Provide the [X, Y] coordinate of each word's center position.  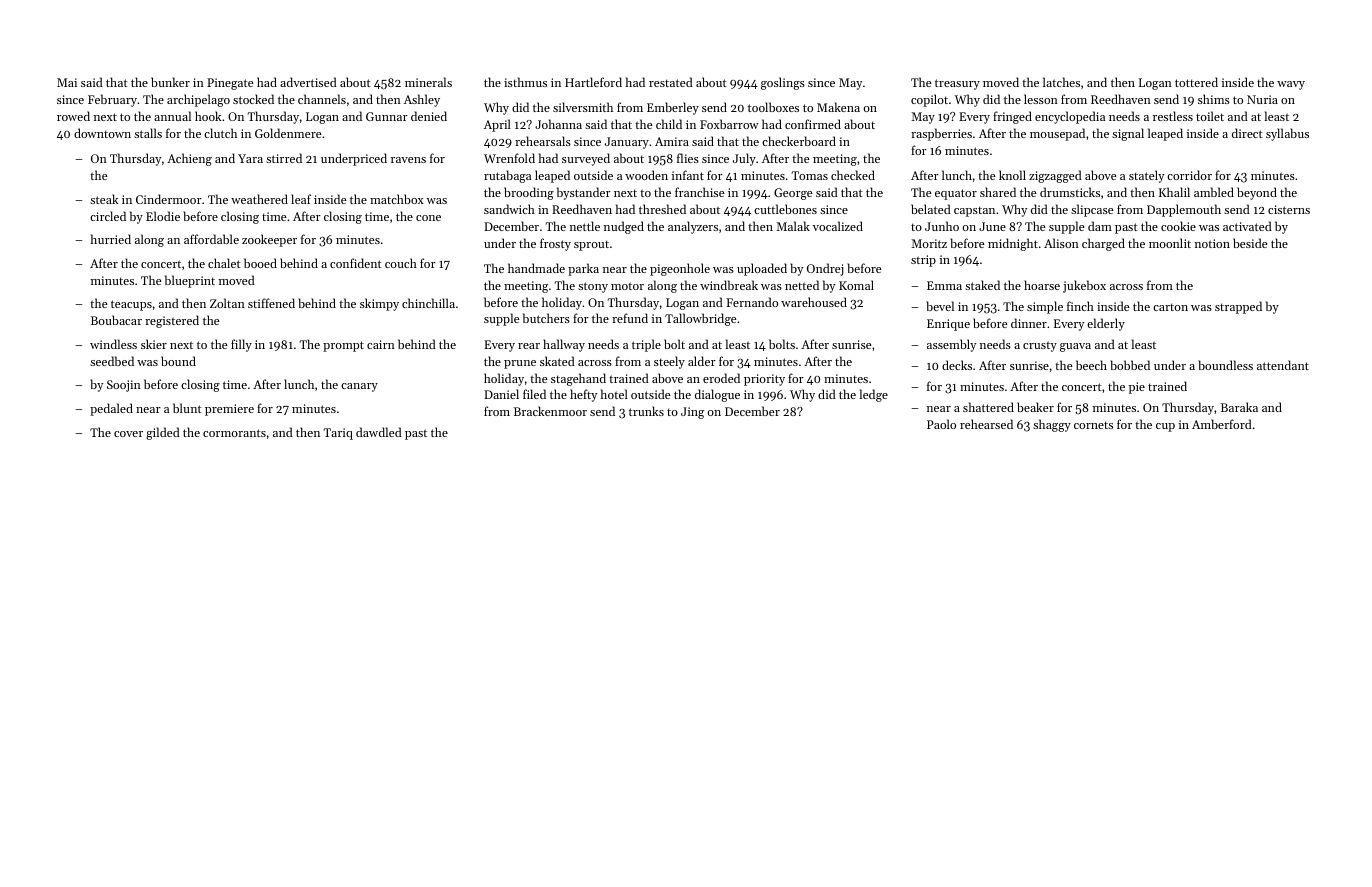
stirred [284, 158]
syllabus [1287, 134]
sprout [591, 245]
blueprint [190, 281]
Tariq [338, 434]
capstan [974, 211]
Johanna [558, 124]
